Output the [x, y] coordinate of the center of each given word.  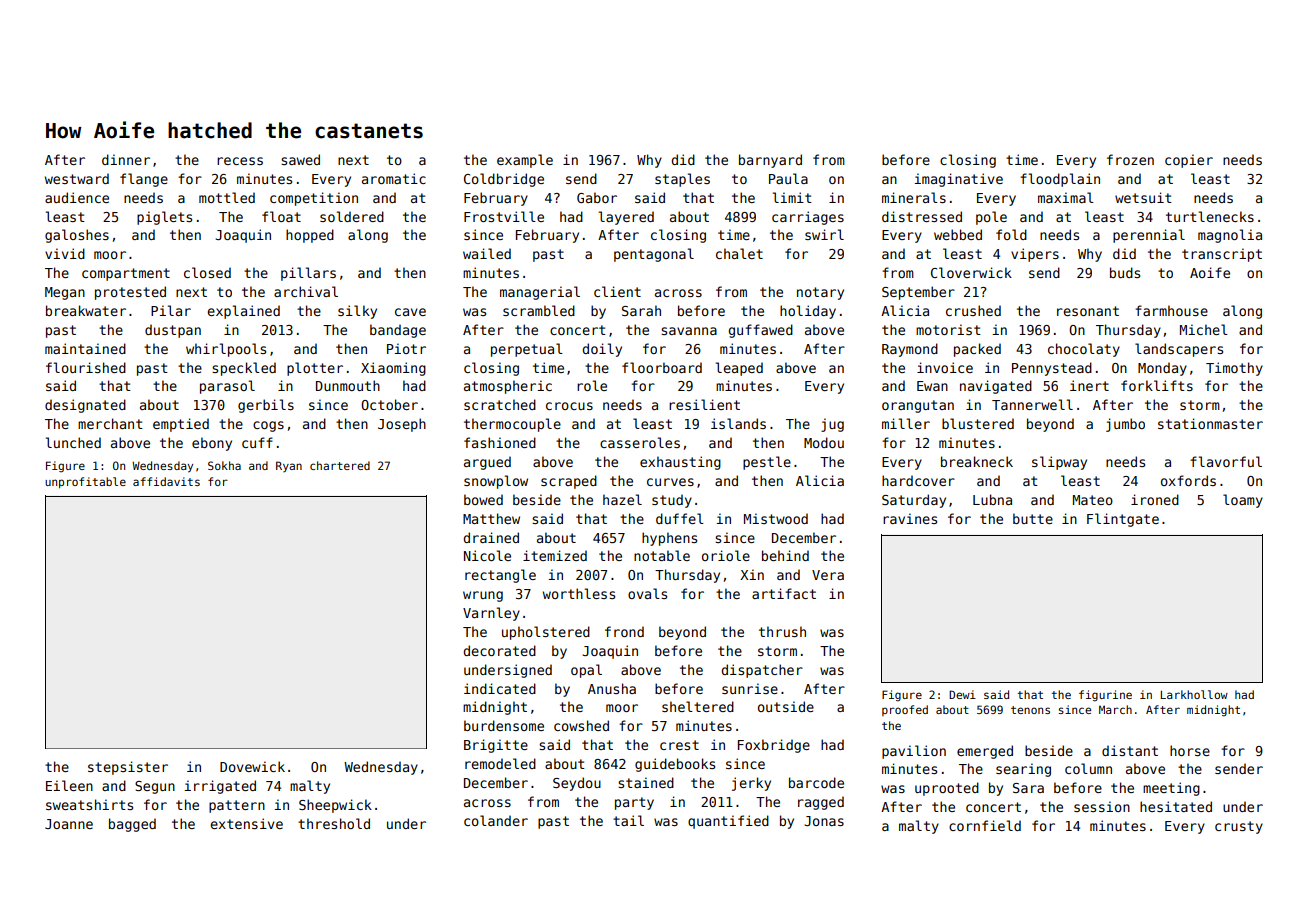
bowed [483, 499]
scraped [569, 482]
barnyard [770, 161]
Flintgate [1123, 520]
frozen [1130, 159]
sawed [300, 159]
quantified [728, 822]
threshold [334, 823]
